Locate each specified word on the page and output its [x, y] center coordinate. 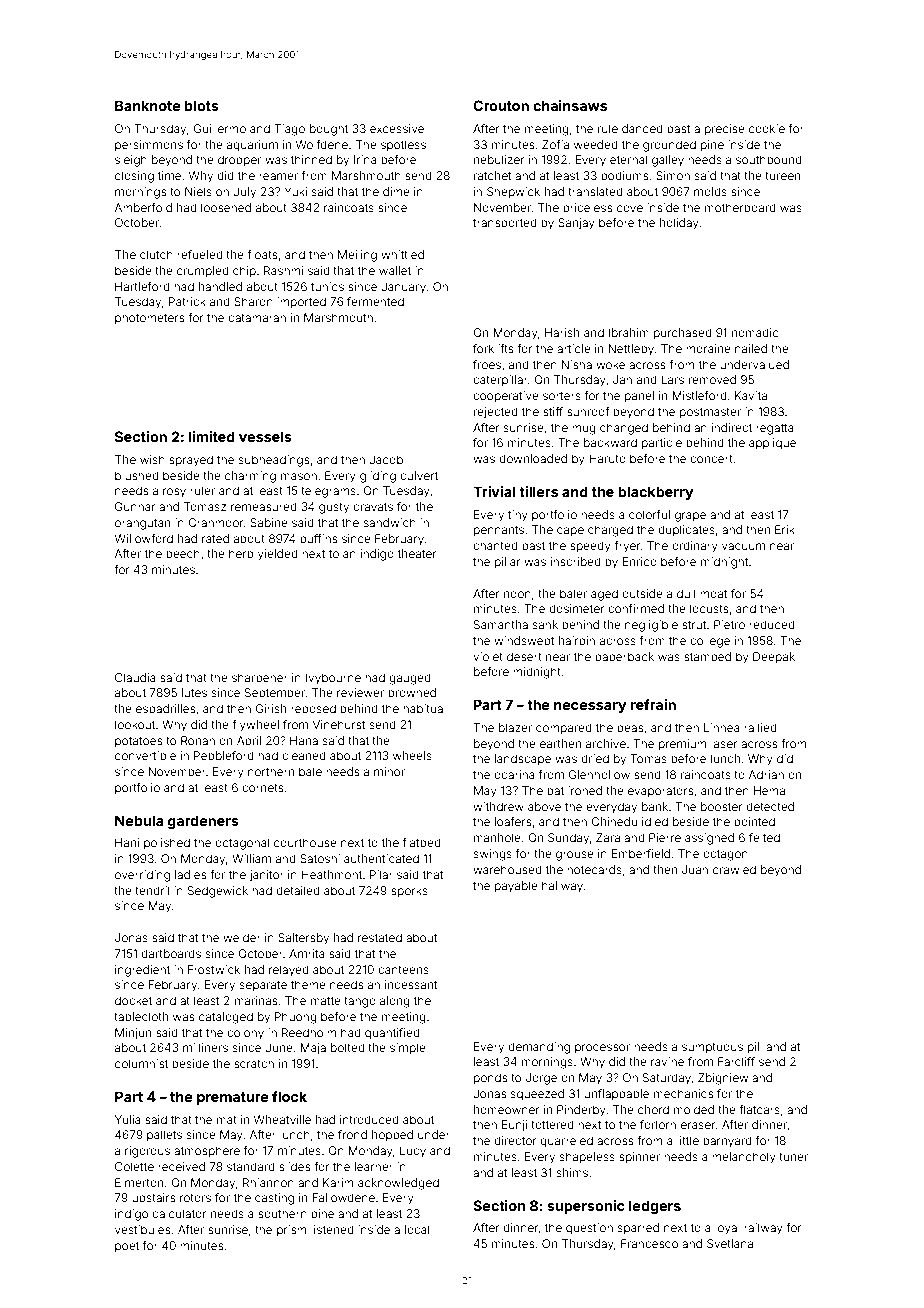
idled [655, 821]
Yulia [128, 1119]
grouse [575, 856]
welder [242, 937]
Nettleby [631, 350]
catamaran [257, 318]
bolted [348, 1047]
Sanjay [576, 224]
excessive [397, 128]
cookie [767, 128]
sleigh [131, 161]
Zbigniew [723, 1079]
